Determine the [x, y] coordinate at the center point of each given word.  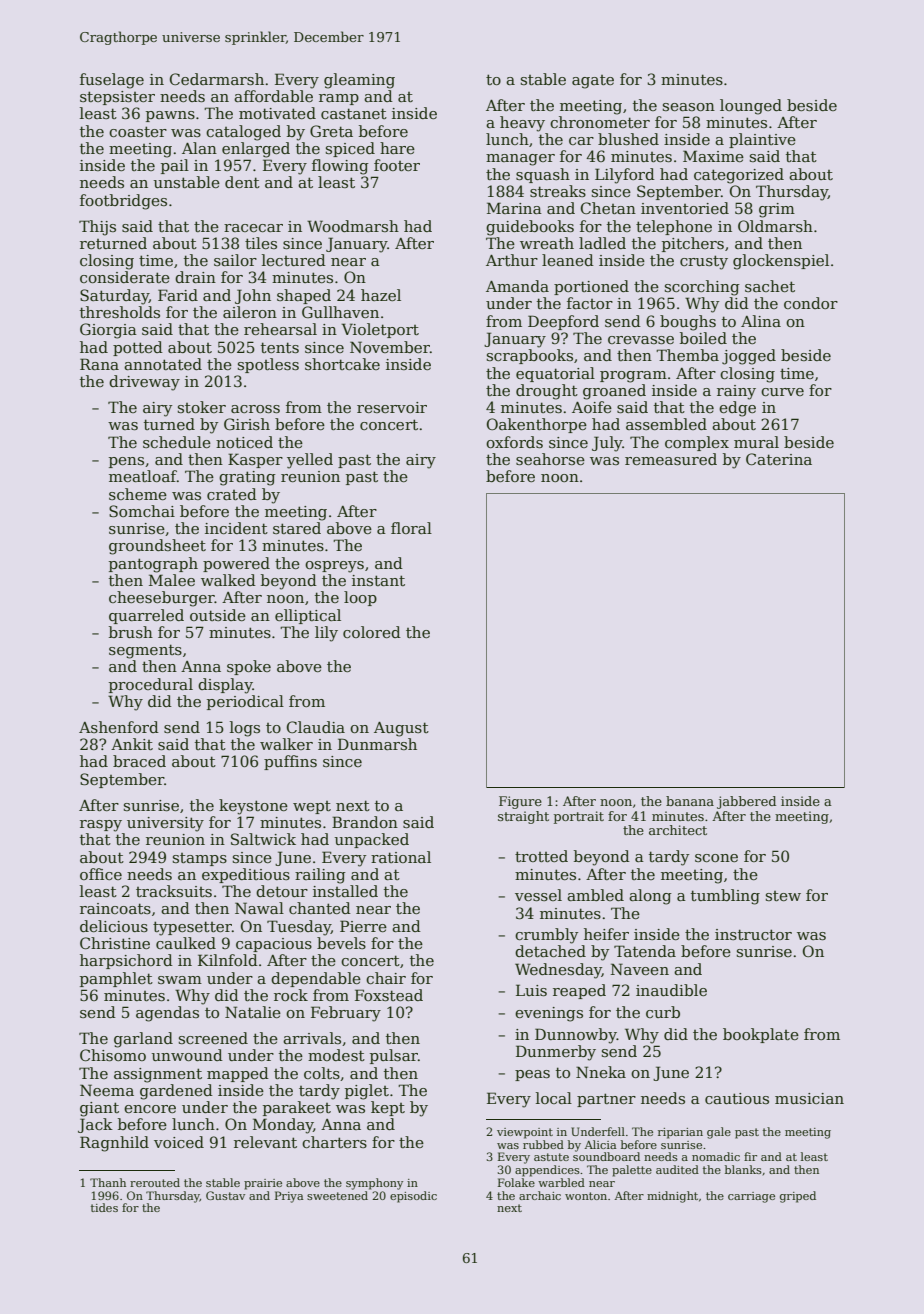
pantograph [153, 565]
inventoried [685, 208]
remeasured [671, 459]
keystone [253, 807]
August [401, 729]
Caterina [779, 459]
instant [378, 580]
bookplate [761, 1035]
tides [104, 1207]
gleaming [359, 81]
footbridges [123, 202]
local [554, 1098]
